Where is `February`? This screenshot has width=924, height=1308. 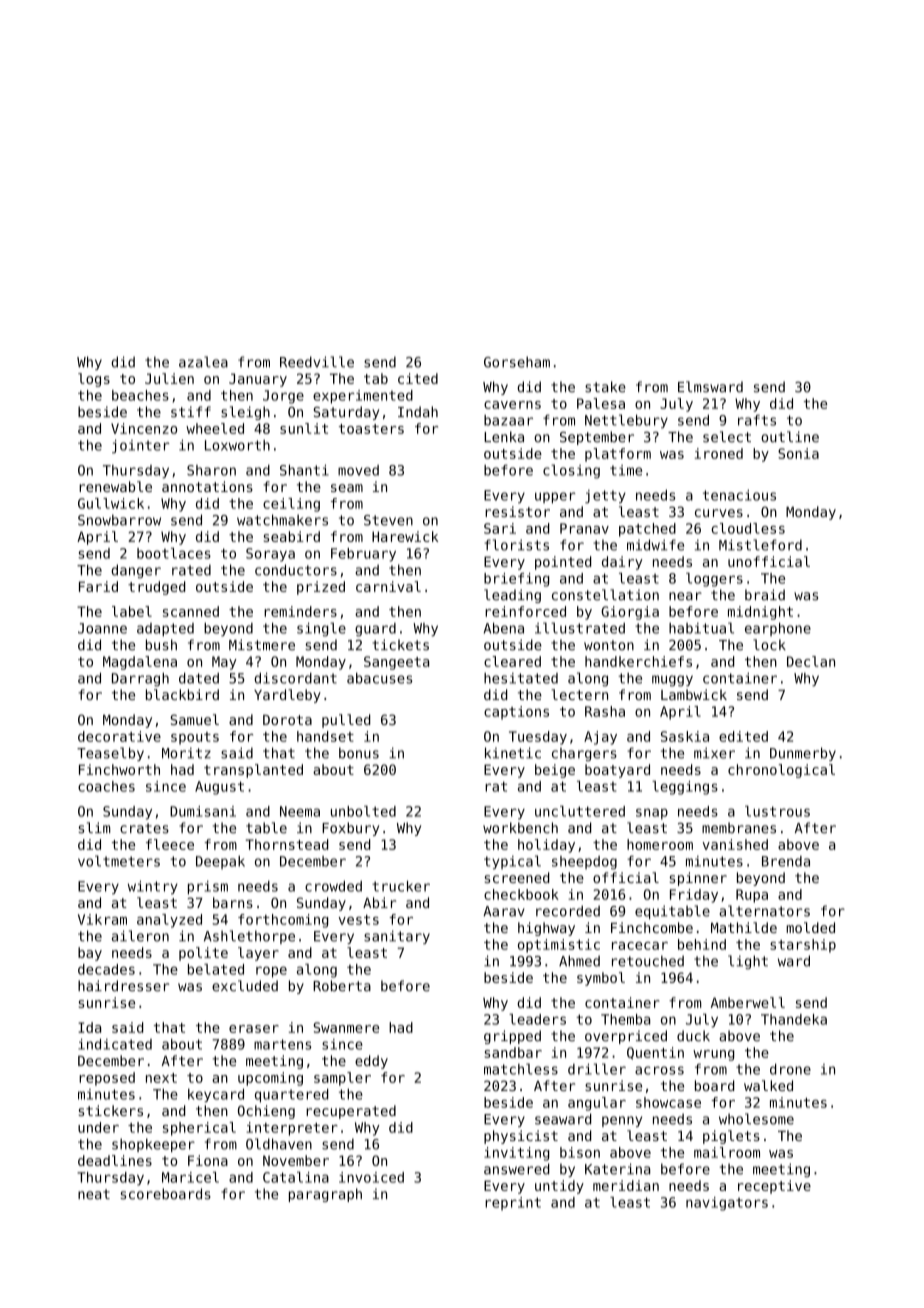 February is located at coordinates (363, 555).
